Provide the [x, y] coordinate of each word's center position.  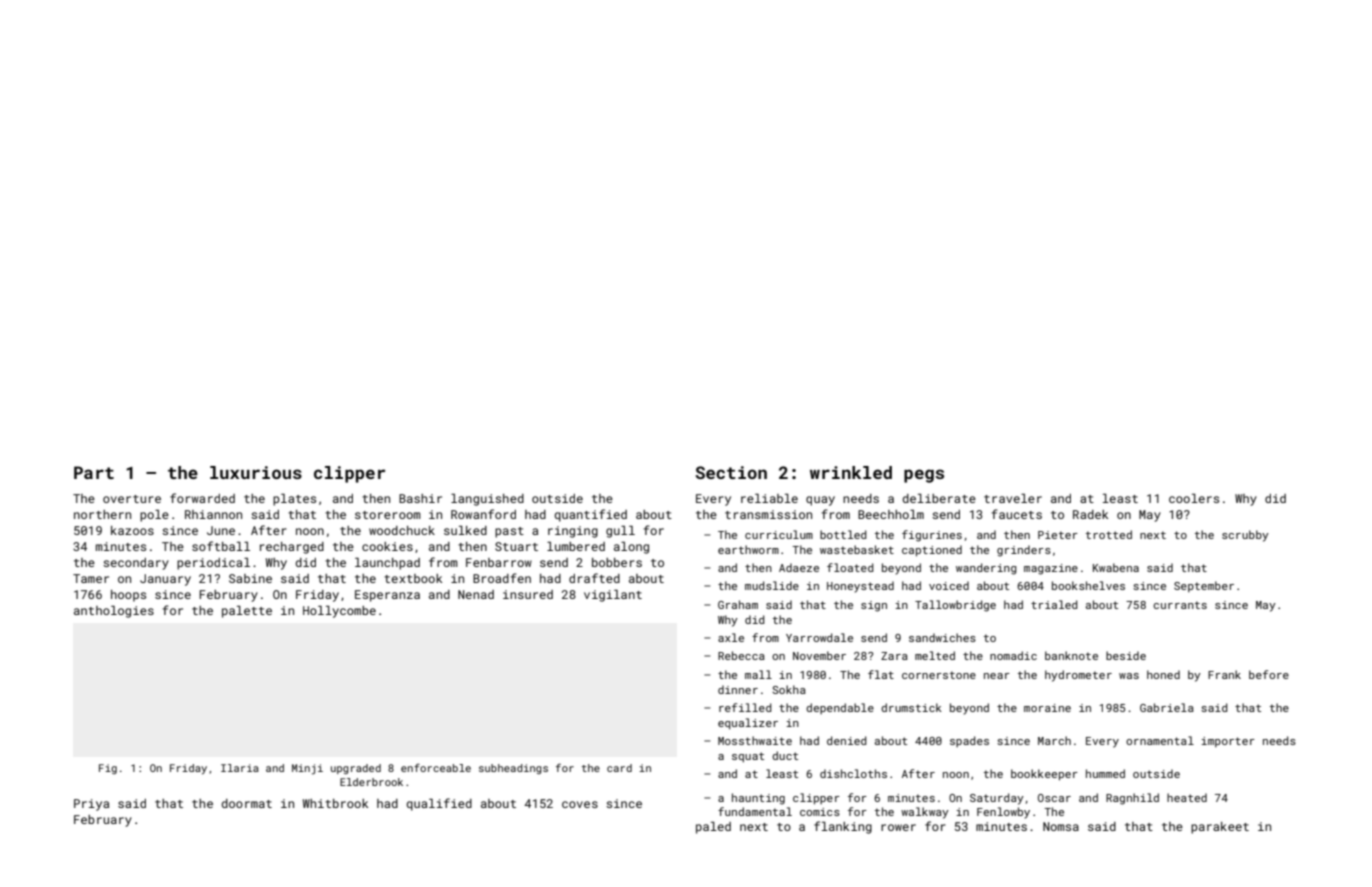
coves [580, 804]
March [1054, 740]
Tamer [91, 578]
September [1204, 586]
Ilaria [240, 768]
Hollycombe [339, 611]
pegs [924, 476]
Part [94, 472]
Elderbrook [371, 782]
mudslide [772, 585]
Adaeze [799, 567]
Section [731, 472]
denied [847, 740]
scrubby [1245, 536]
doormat [247, 803]
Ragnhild [1132, 799]
